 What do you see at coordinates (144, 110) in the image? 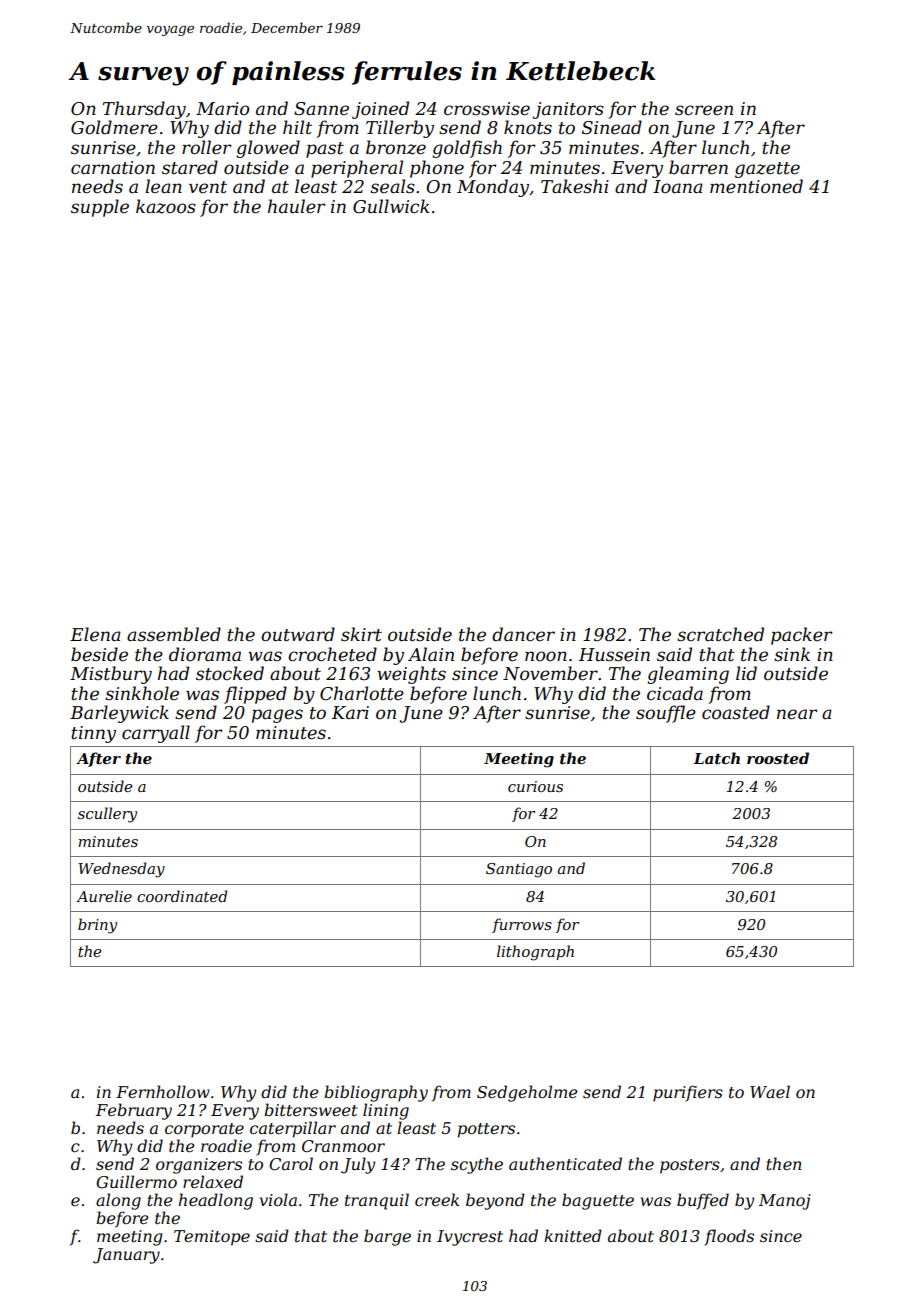
I see `Thursday` at bounding box center [144, 110].
